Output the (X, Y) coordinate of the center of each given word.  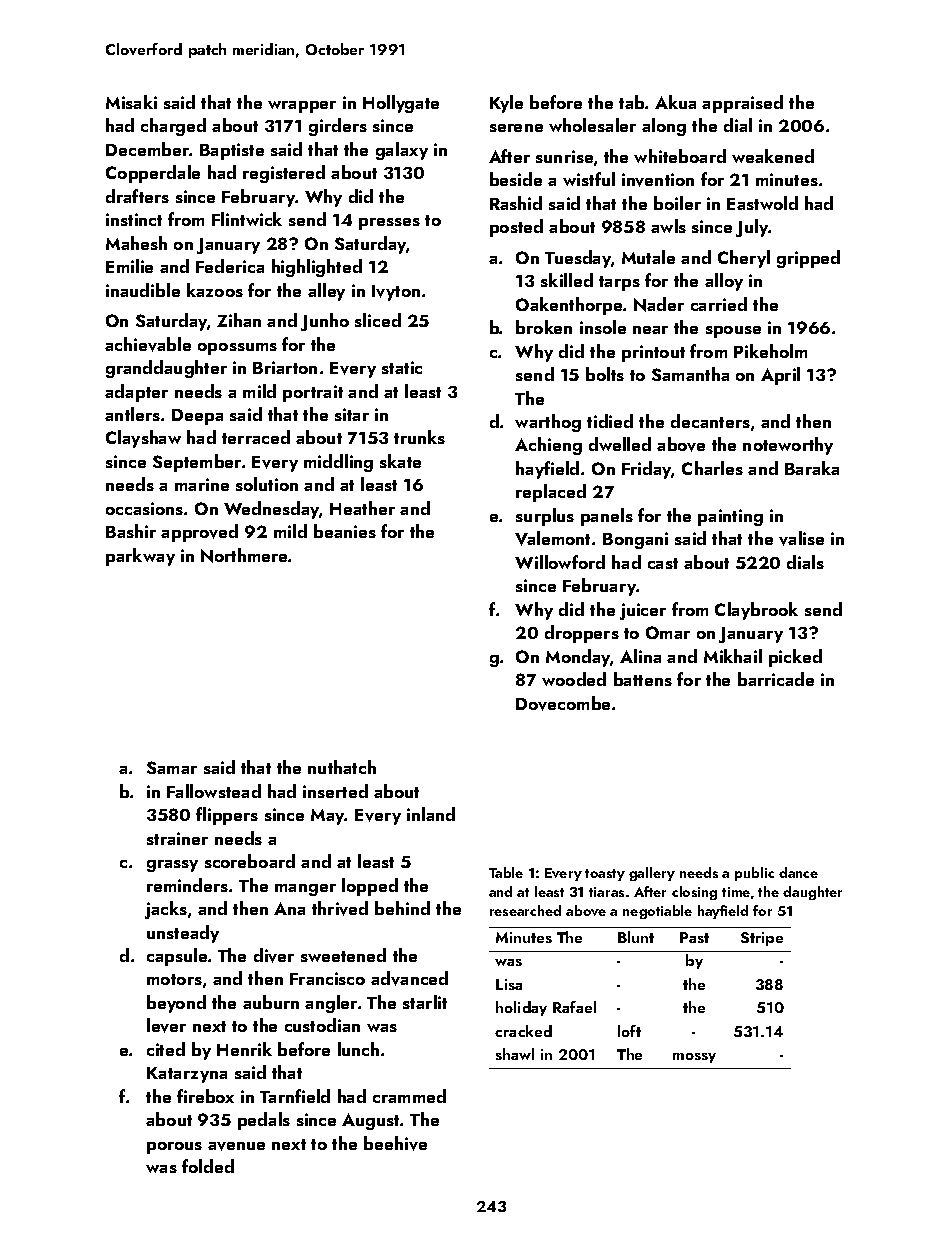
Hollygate (401, 104)
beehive (395, 1143)
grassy (172, 866)
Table (506, 872)
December (147, 149)
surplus (545, 517)
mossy (694, 1058)
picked (795, 658)
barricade (776, 679)
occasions (144, 508)
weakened (773, 156)
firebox (205, 1096)
